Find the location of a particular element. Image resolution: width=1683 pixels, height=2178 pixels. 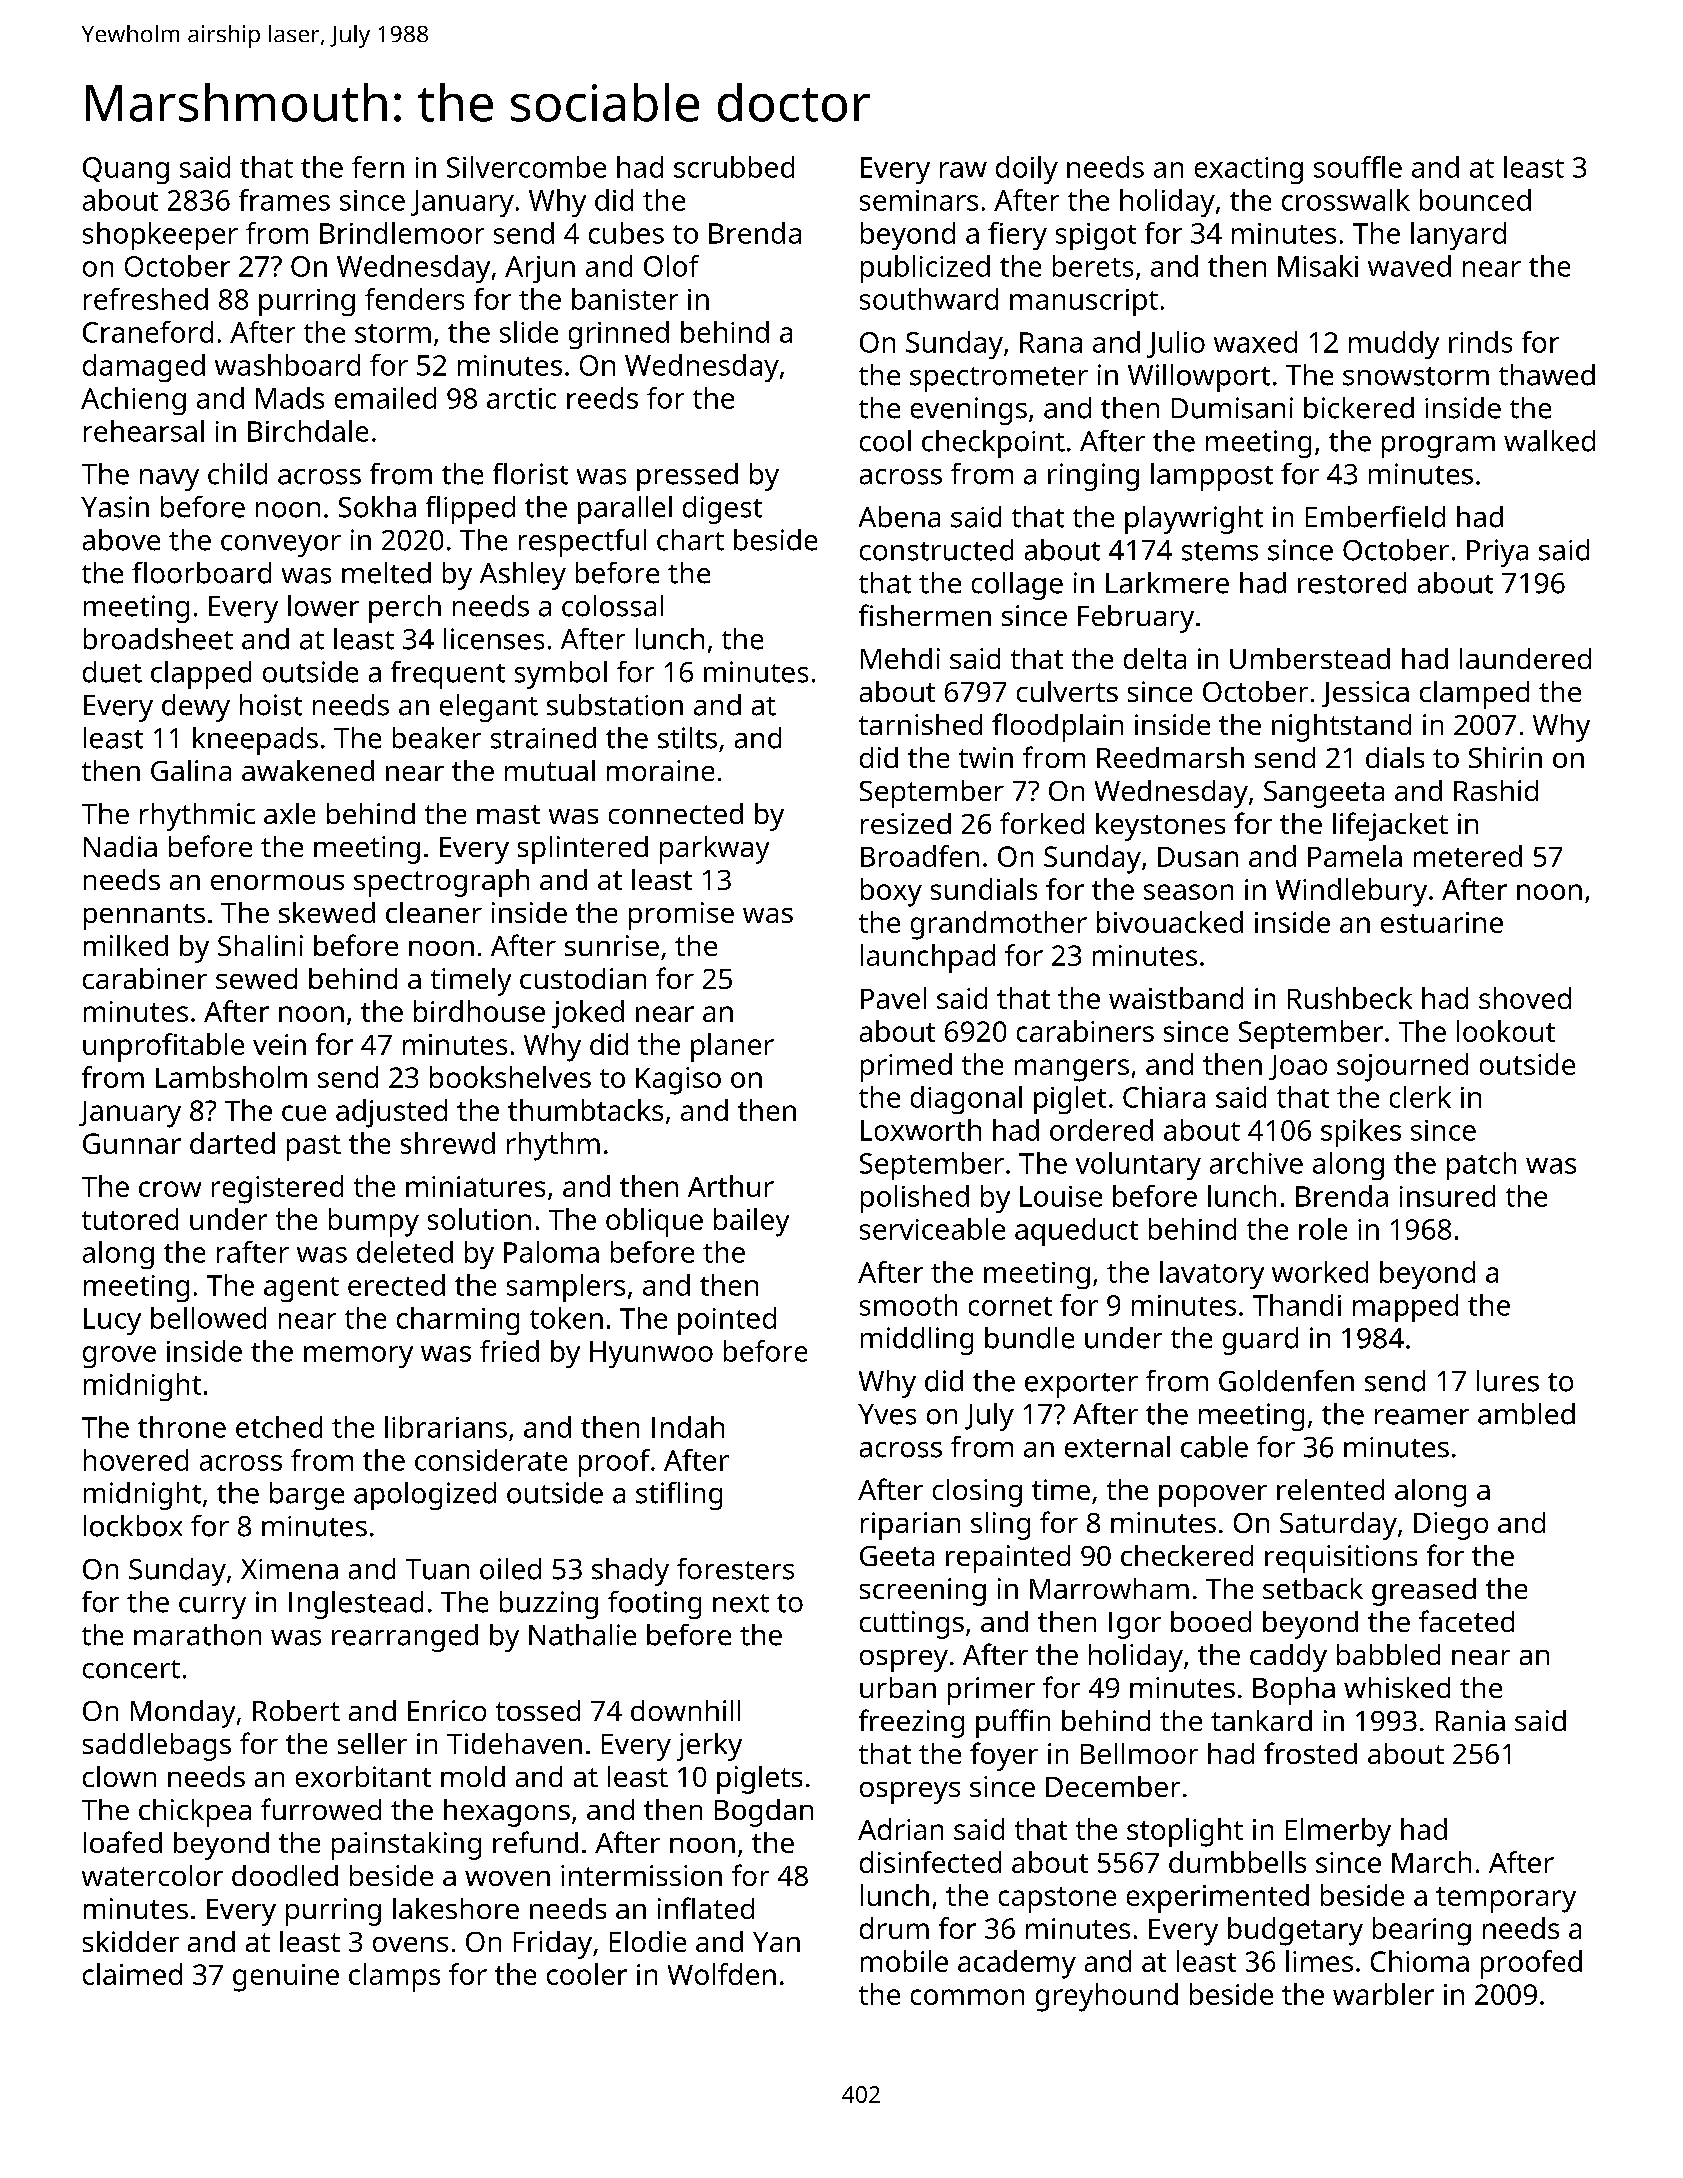

Indah is located at coordinates (688, 1427).
